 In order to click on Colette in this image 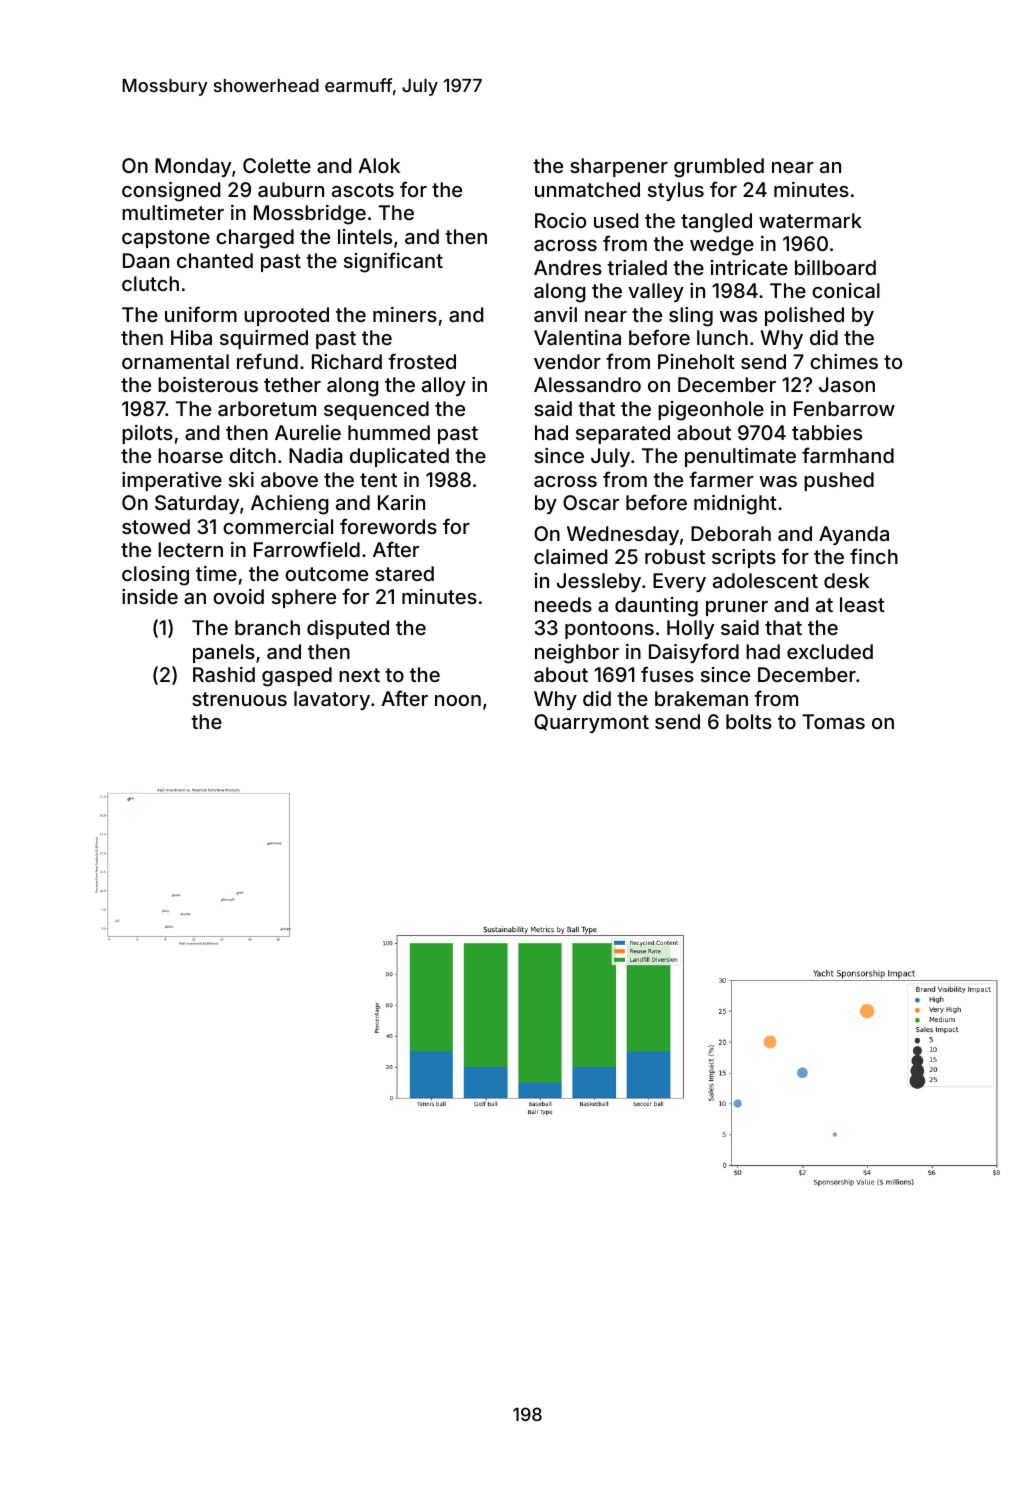, I will do `click(277, 165)`.
